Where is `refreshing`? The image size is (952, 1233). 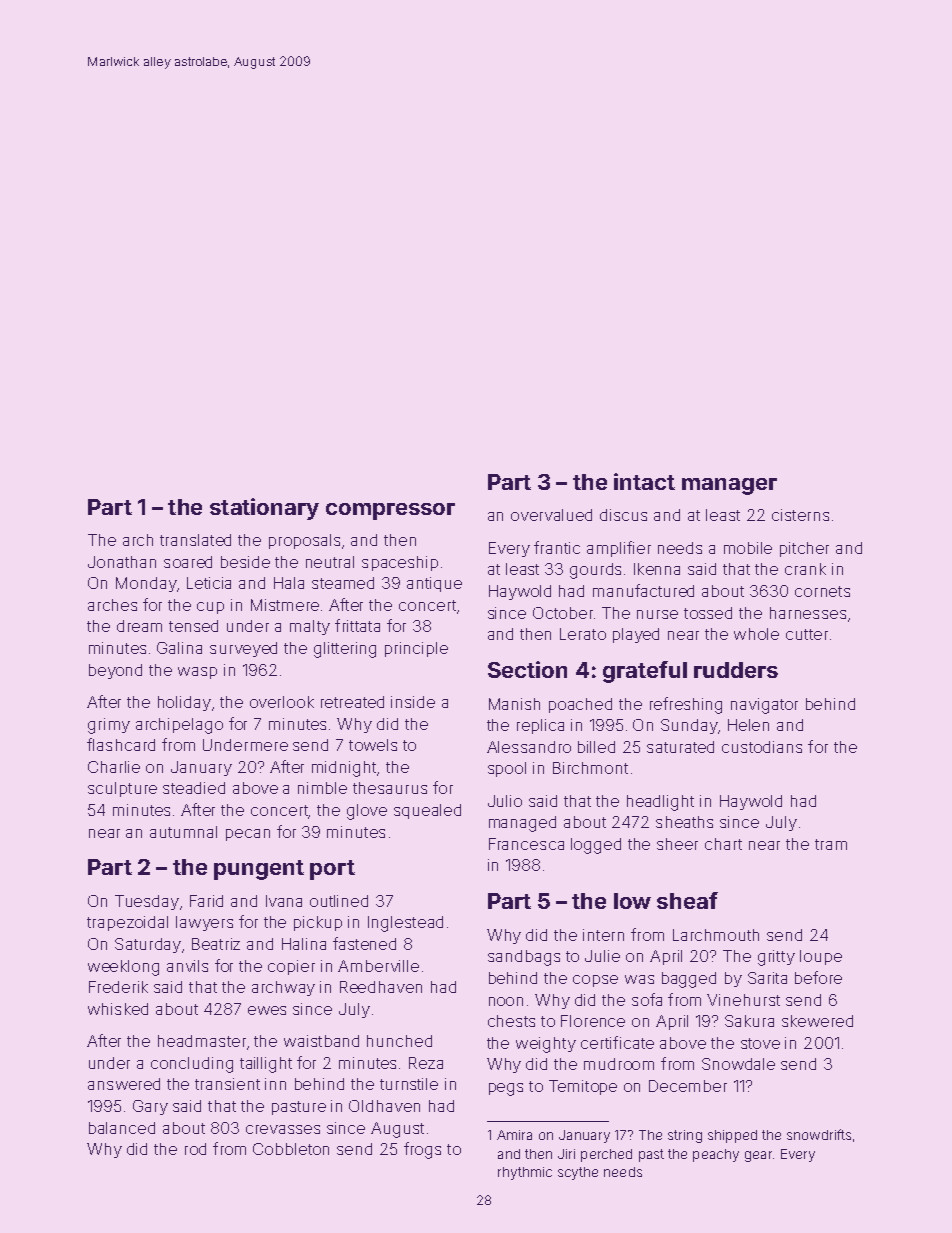 refreshing is located at coordinates (686, 705).
